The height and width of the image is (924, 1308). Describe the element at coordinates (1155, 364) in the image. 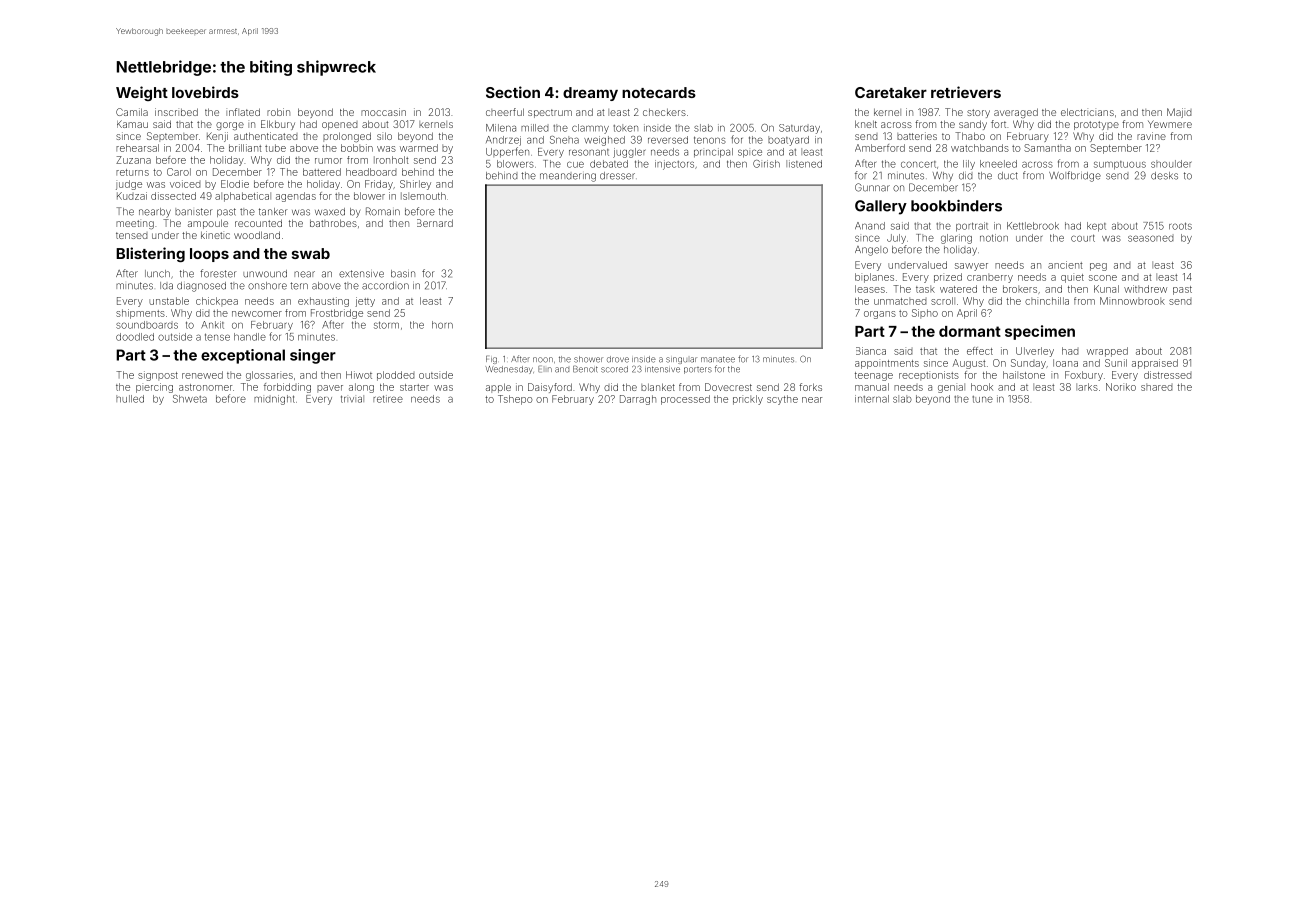

I see `appraised` at that location.
